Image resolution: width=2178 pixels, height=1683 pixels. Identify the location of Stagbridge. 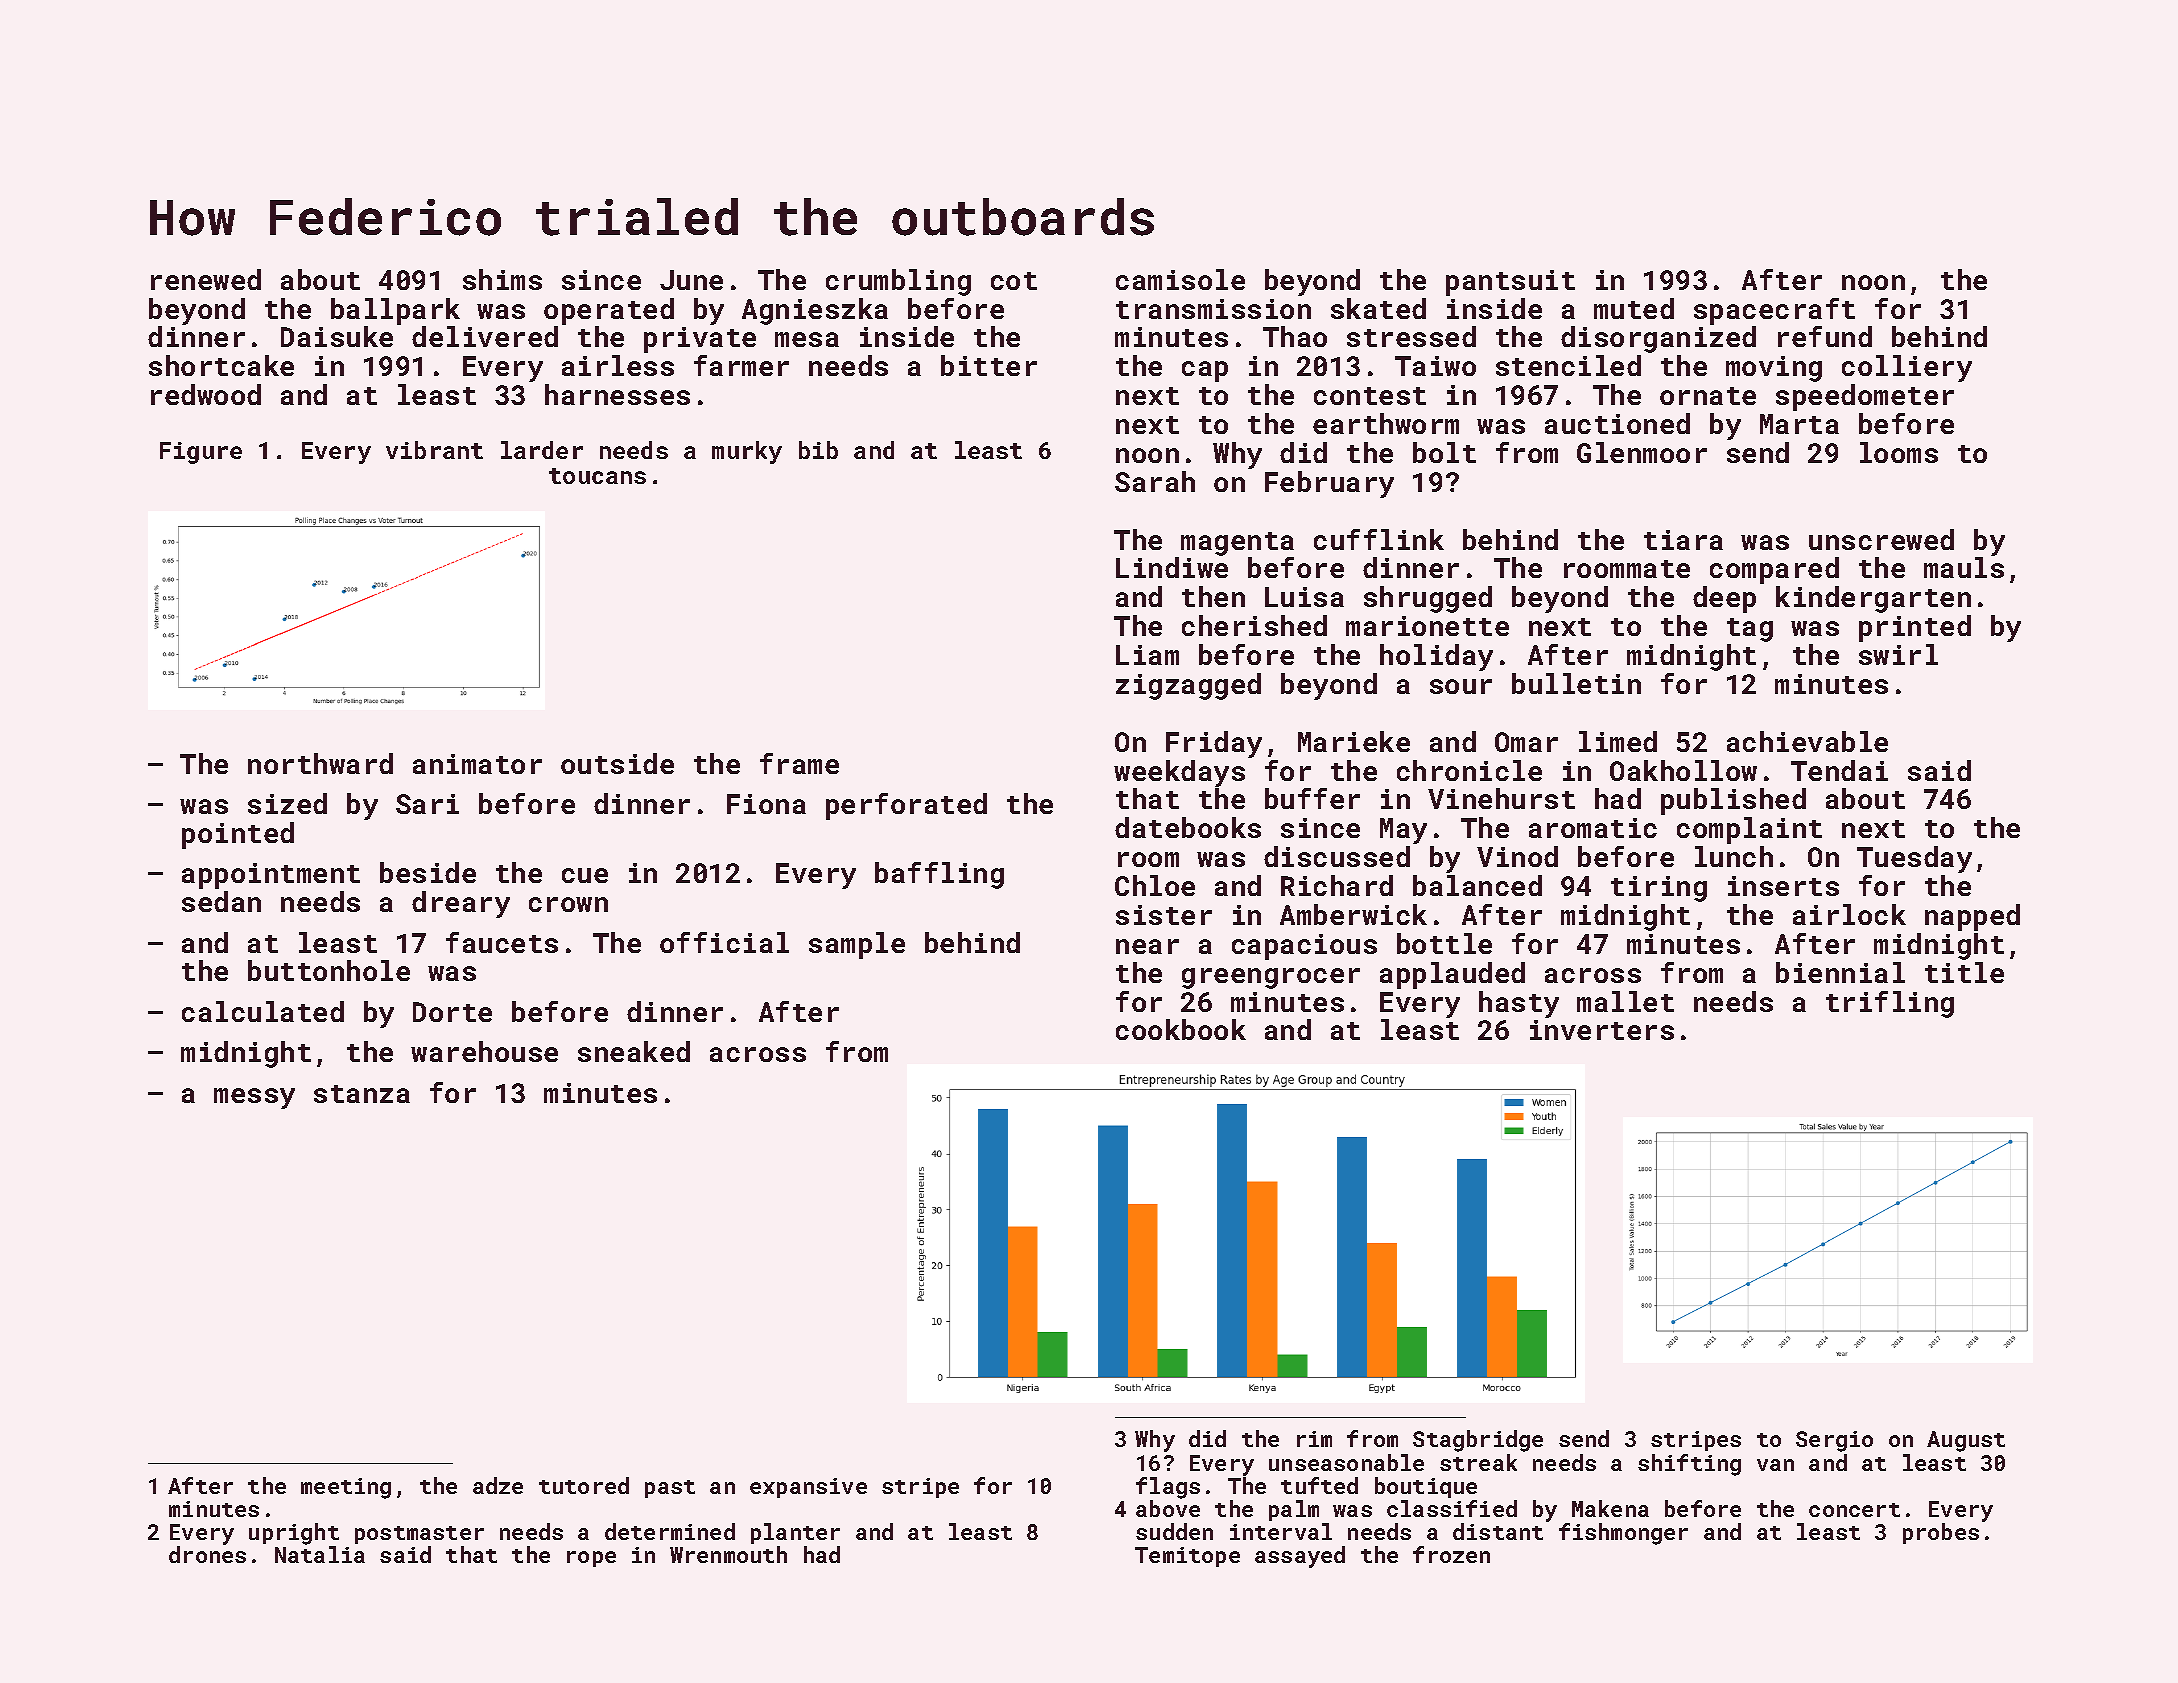
(1478, 1441).
